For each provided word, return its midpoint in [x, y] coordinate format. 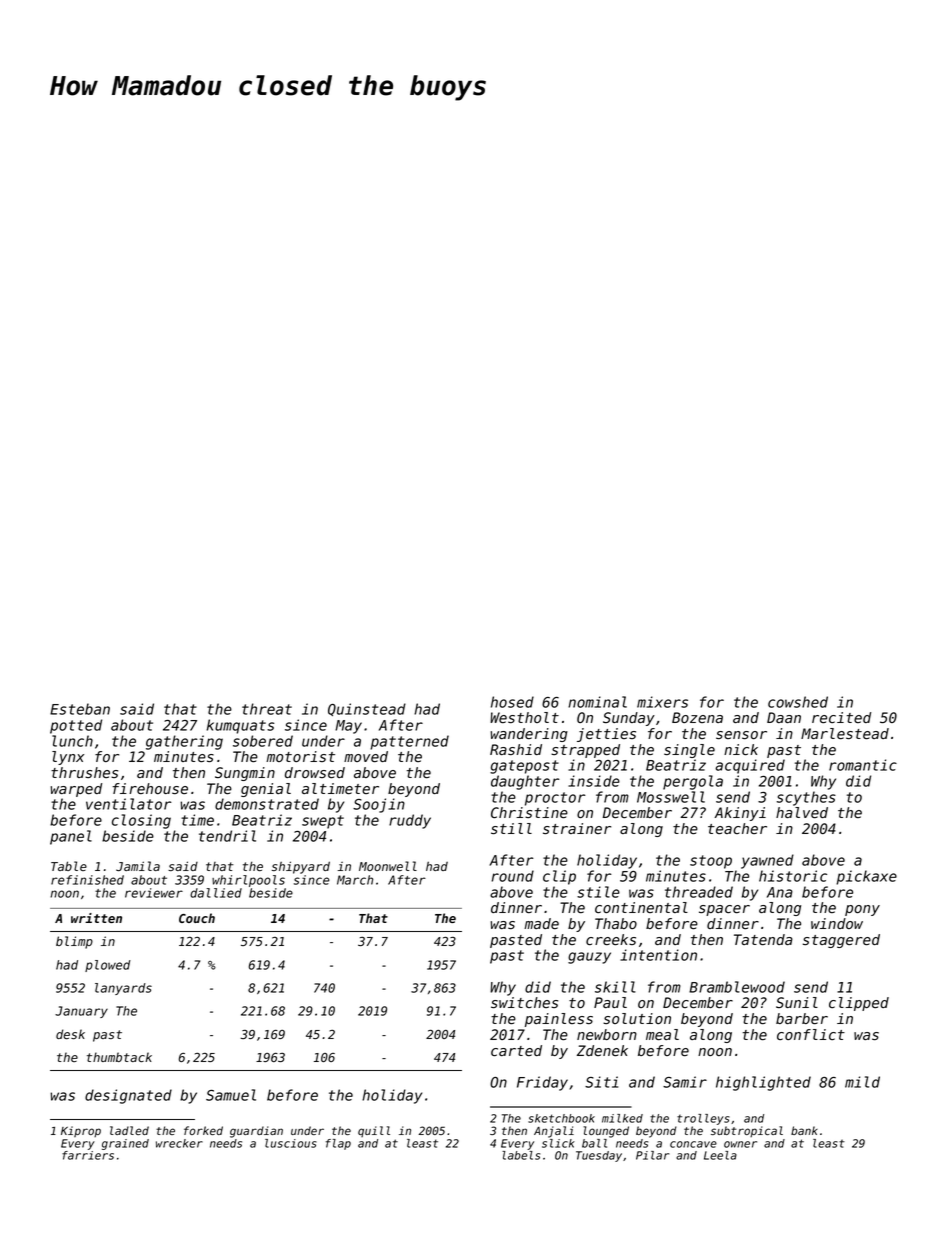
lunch [72, 741]
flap [338, 1144]
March [355, 880]
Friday [542, 1083]
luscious [291, 1143]
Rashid [516, 749]
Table [69, 866]
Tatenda [763, 940]
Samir [685, 1082]
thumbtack [119, 1057]
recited [841, 718]
